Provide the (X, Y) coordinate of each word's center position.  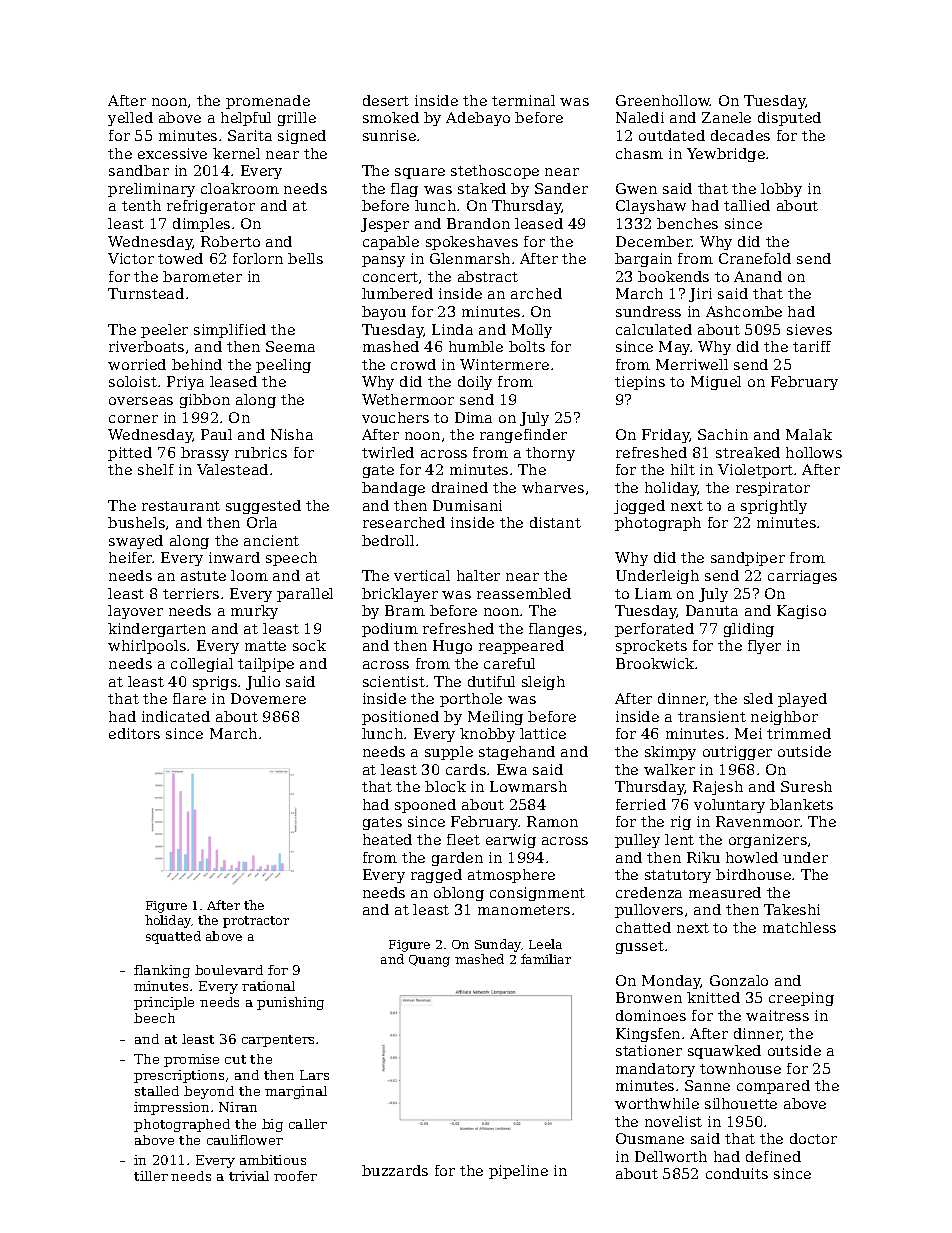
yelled (130, 119)
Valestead (232, 469)
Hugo (452, 647)
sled (758, 698)
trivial (249, 1176)
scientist (394, 681)
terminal (523, 100)
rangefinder (523, 436)
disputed (789, 119)
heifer (131, 557)
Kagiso (801, 612)
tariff (812, 346)
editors (134, 733)
